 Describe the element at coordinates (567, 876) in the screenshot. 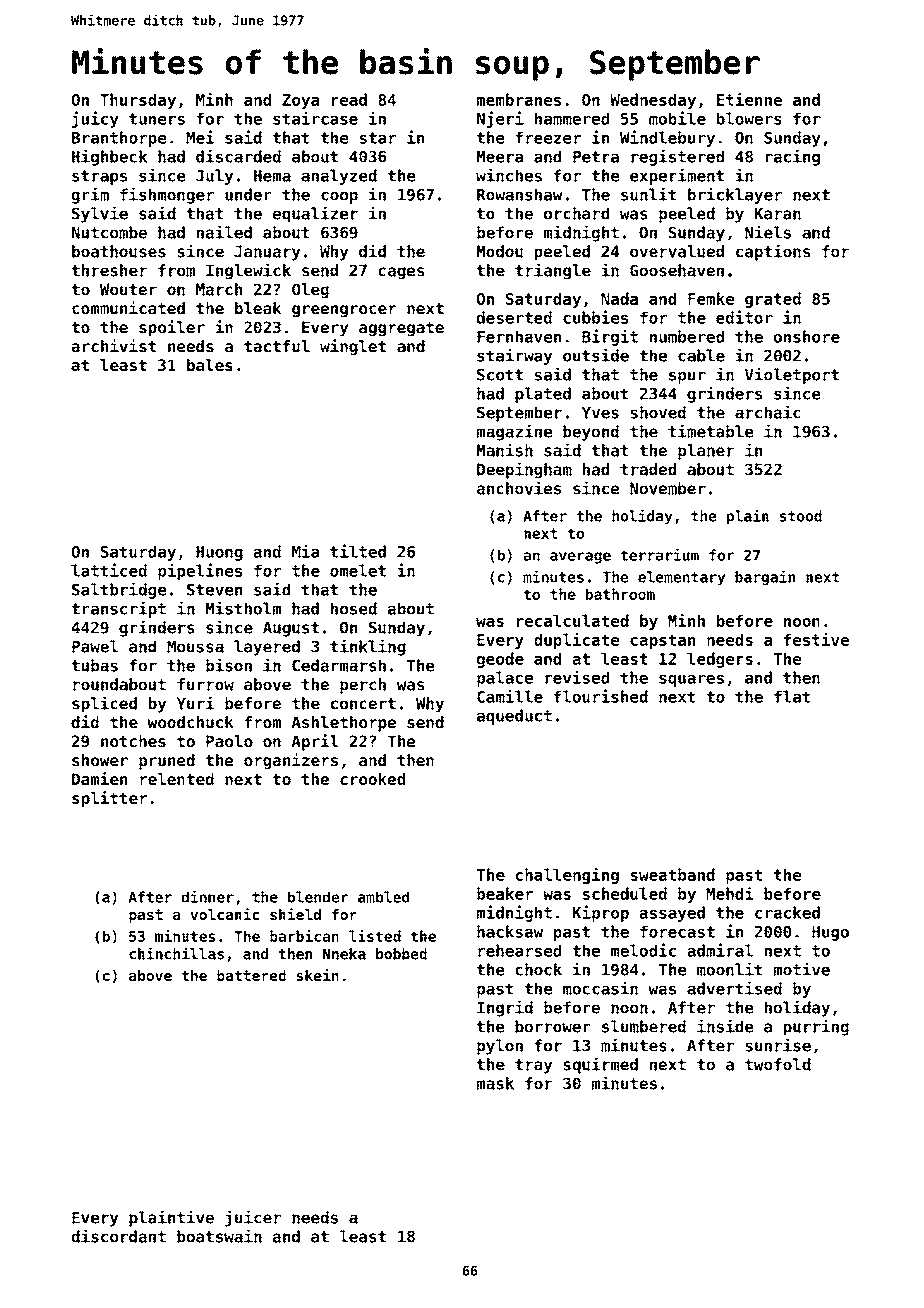

I see `challenging` at that location.
